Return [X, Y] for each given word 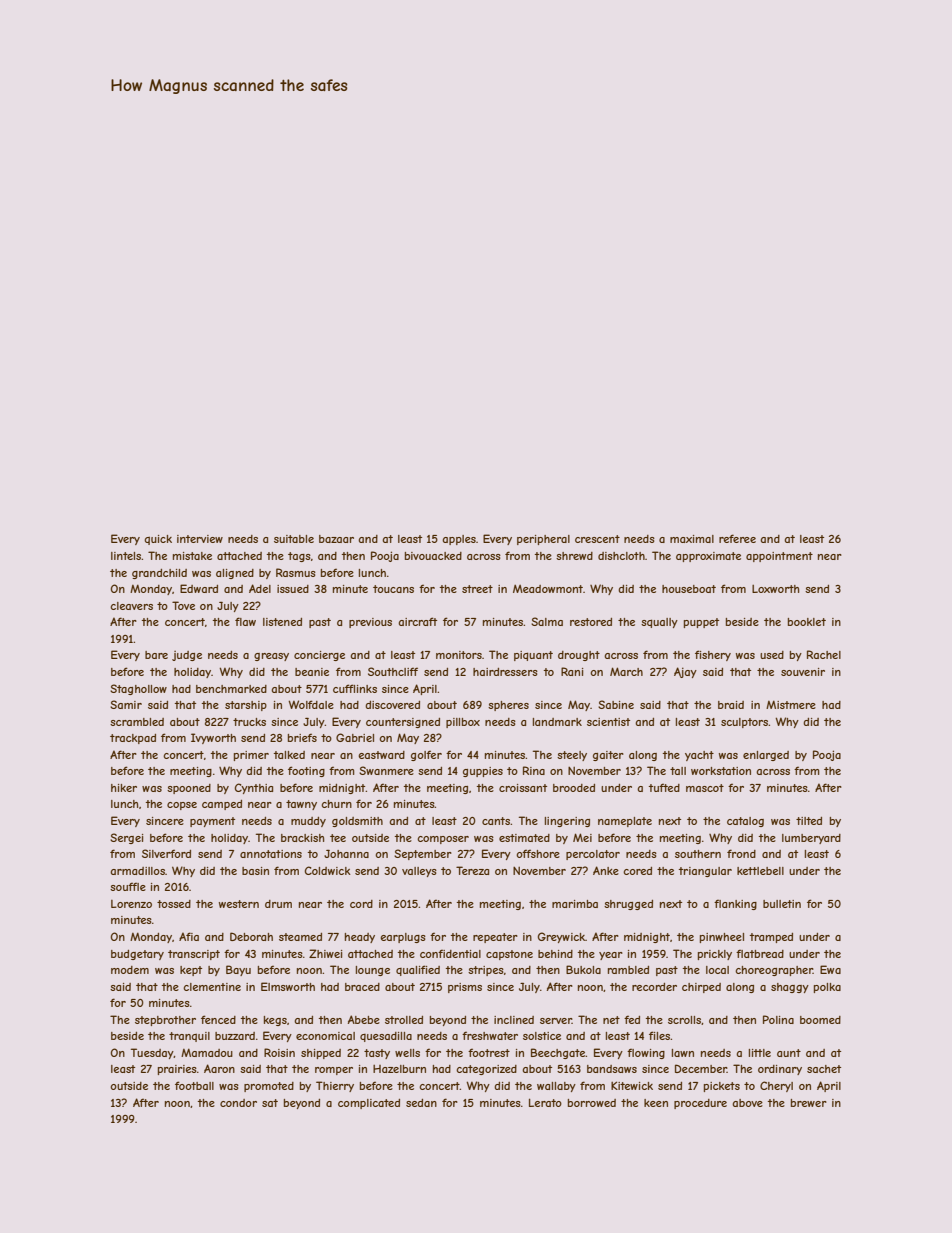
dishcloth [621, 556]
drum [278, 904]
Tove [183, 605]
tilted [809, 821]
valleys [419, 872]
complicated [369, 1104]
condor [238, 1103]
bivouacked [433, 556]
